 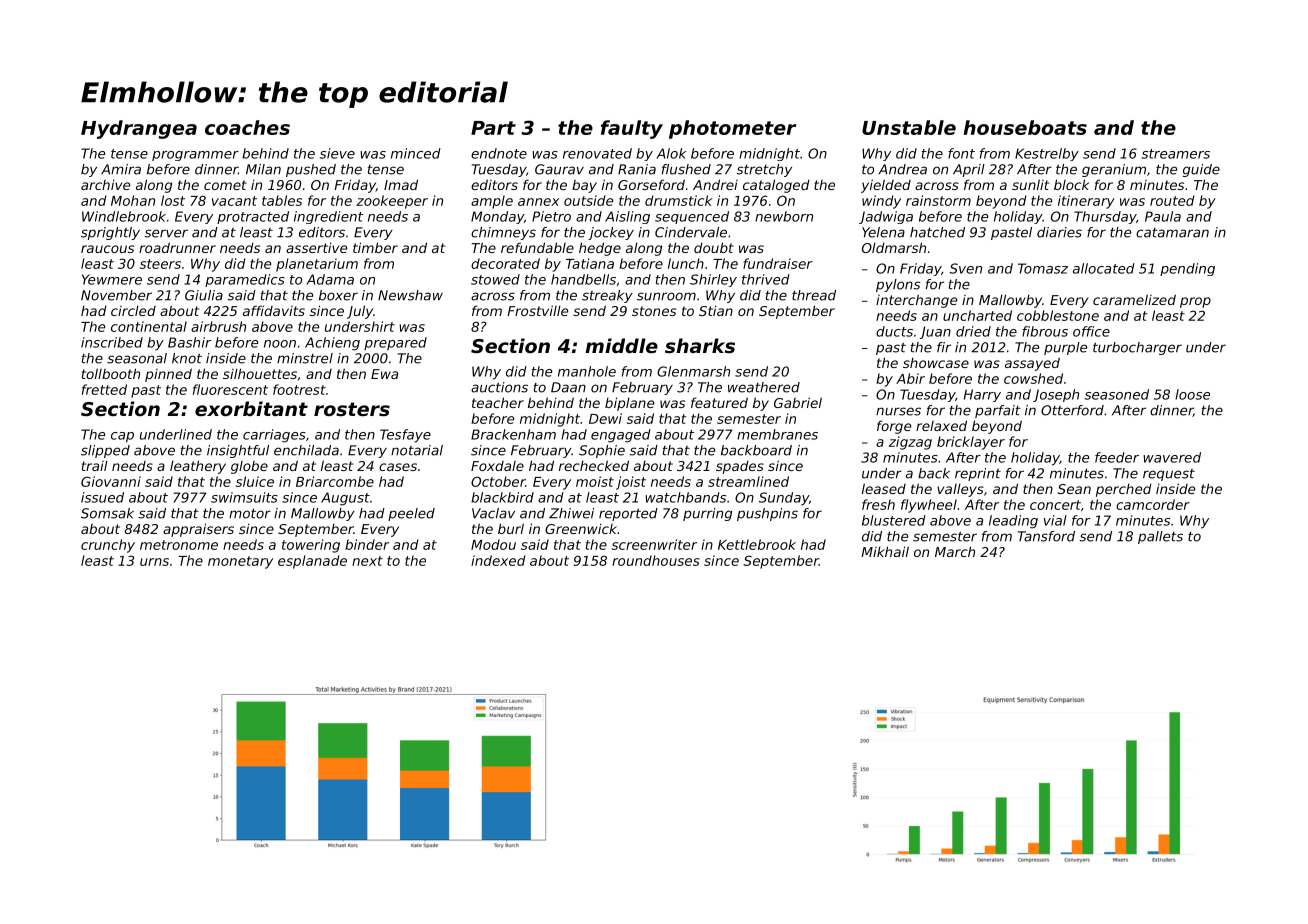 I want to click on houseboats, so click(x=1025, y=127).
